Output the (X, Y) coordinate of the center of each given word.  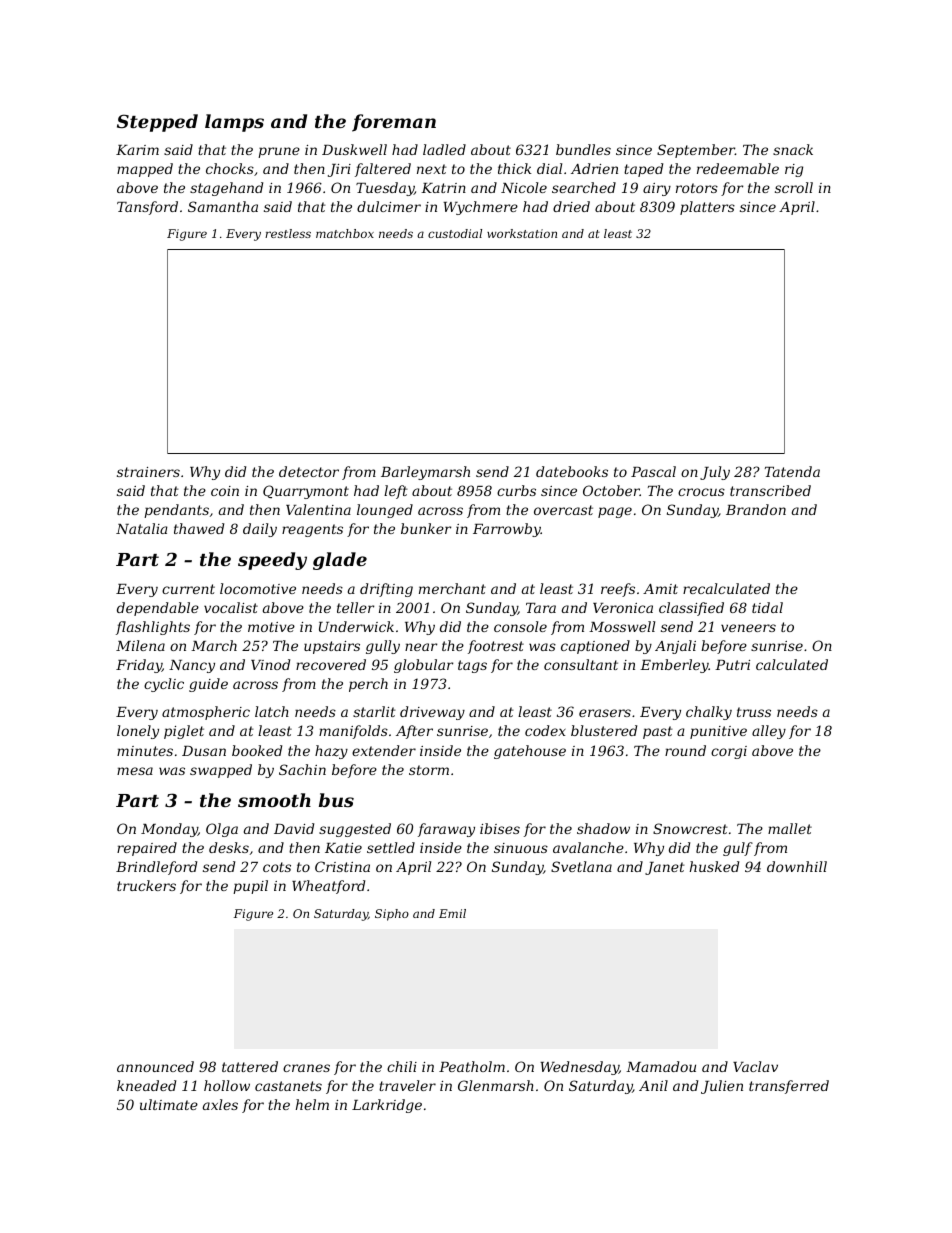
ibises (500, 828)
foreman (394, 123)
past (658, 732)
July (715, 473)
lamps (234, 123)
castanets (288, 1086)
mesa (135, 771)
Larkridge (387, 1106)
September (696, 151)
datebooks (572, 471)
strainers (148, 472)
